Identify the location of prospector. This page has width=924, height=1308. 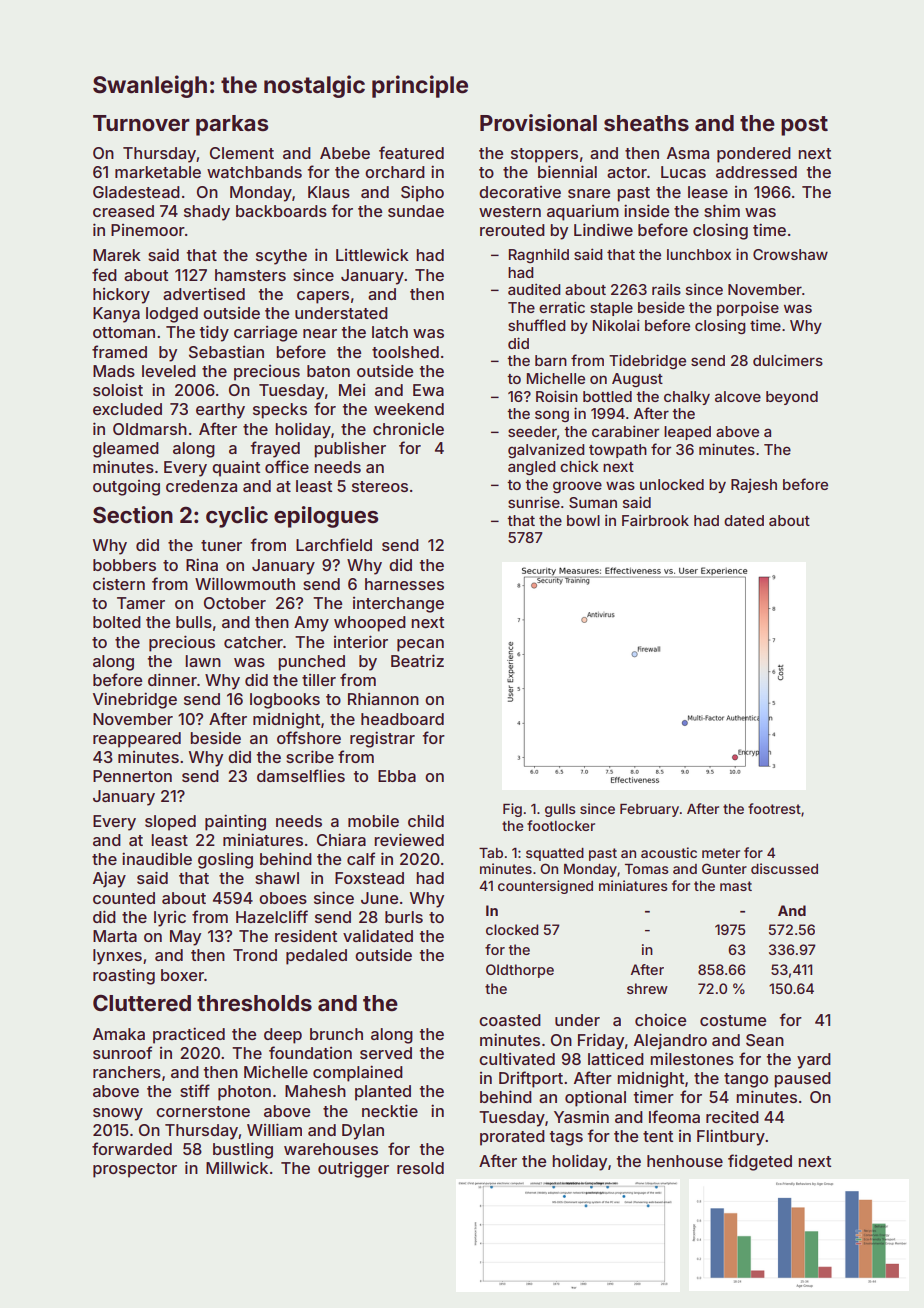
(135, 1170).
